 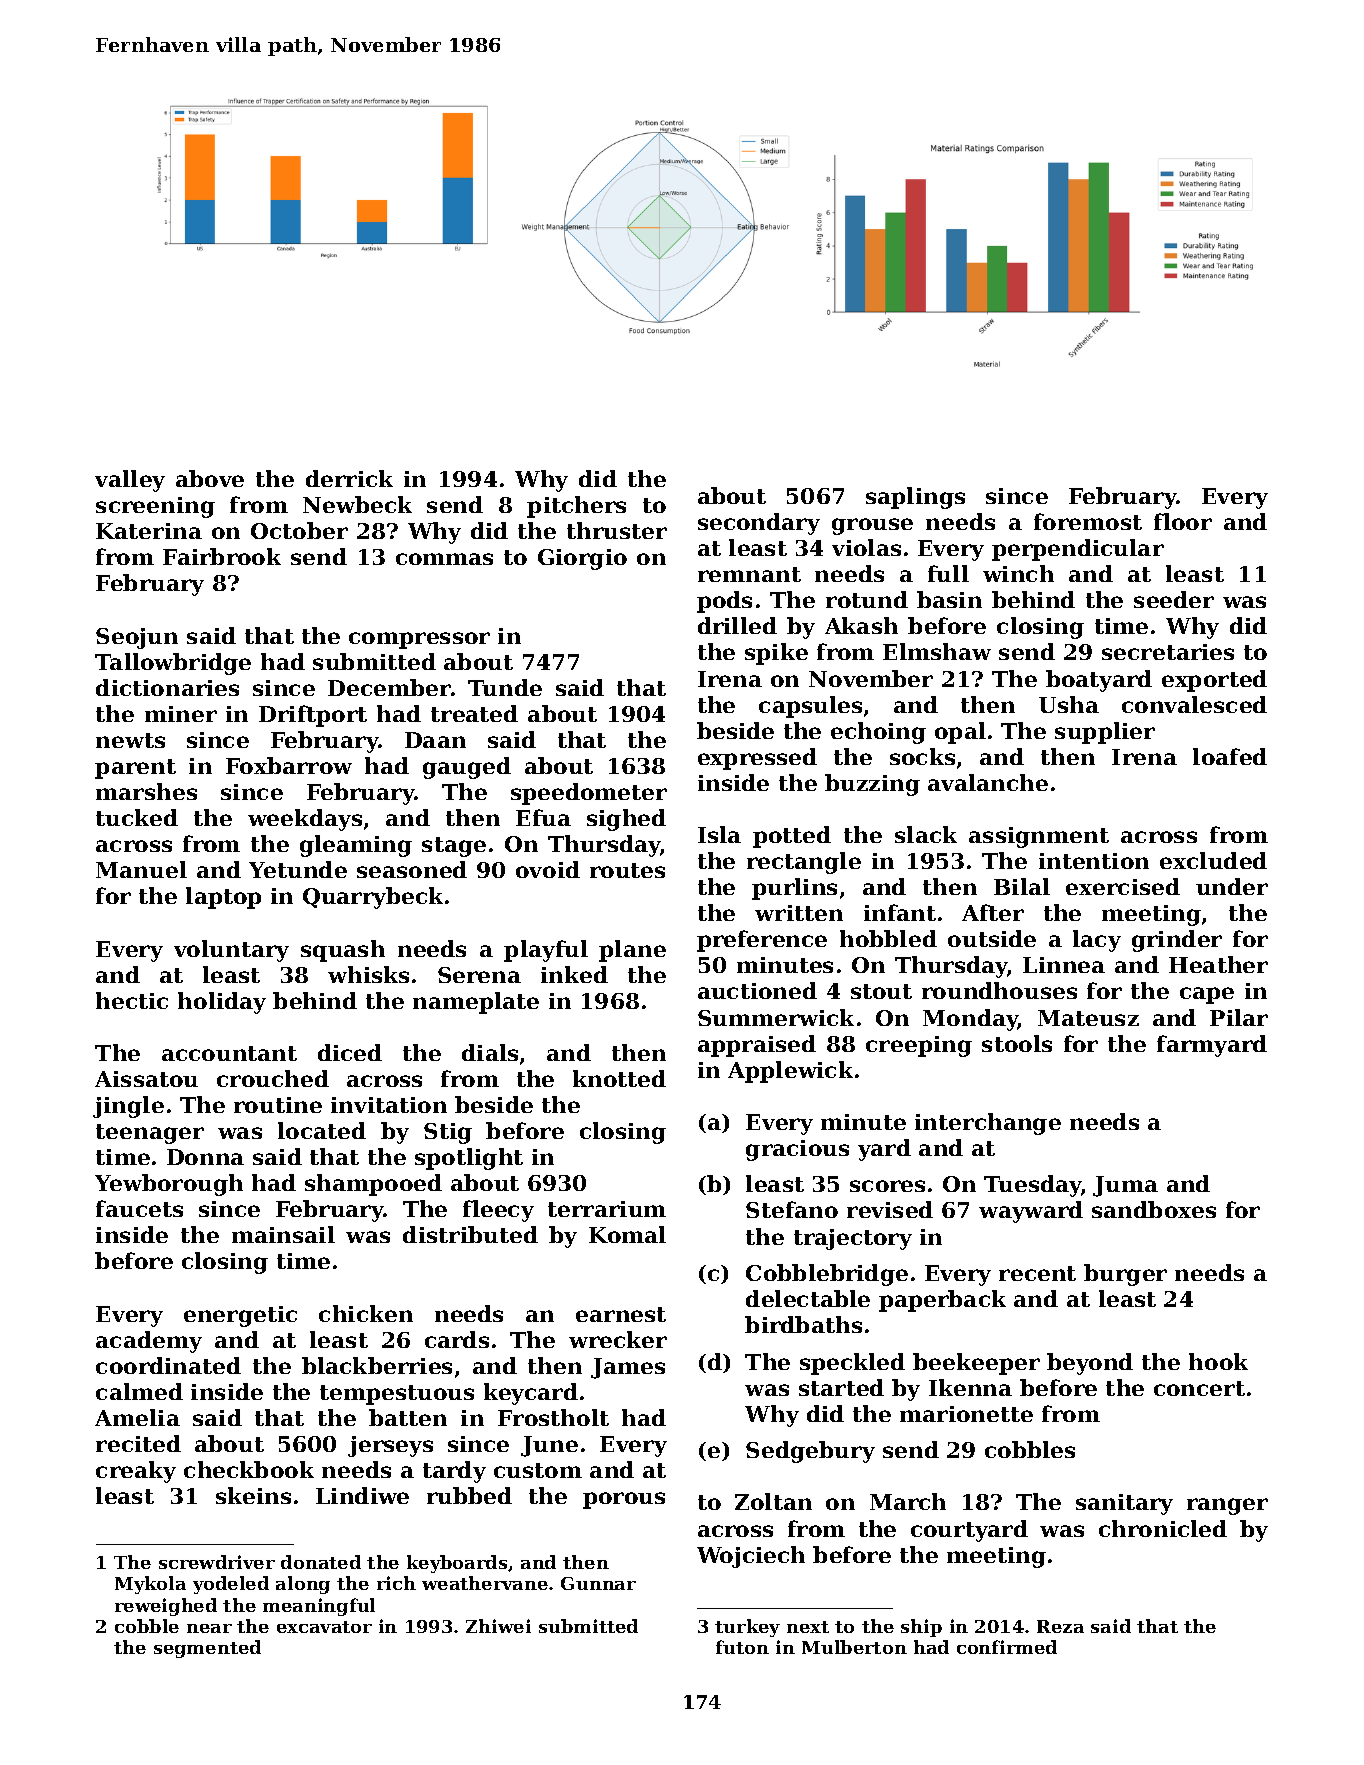 What do you see at coordinates (1227, 1506) in the document?
I see `ranger` at bounding box center [1227, 1506].
